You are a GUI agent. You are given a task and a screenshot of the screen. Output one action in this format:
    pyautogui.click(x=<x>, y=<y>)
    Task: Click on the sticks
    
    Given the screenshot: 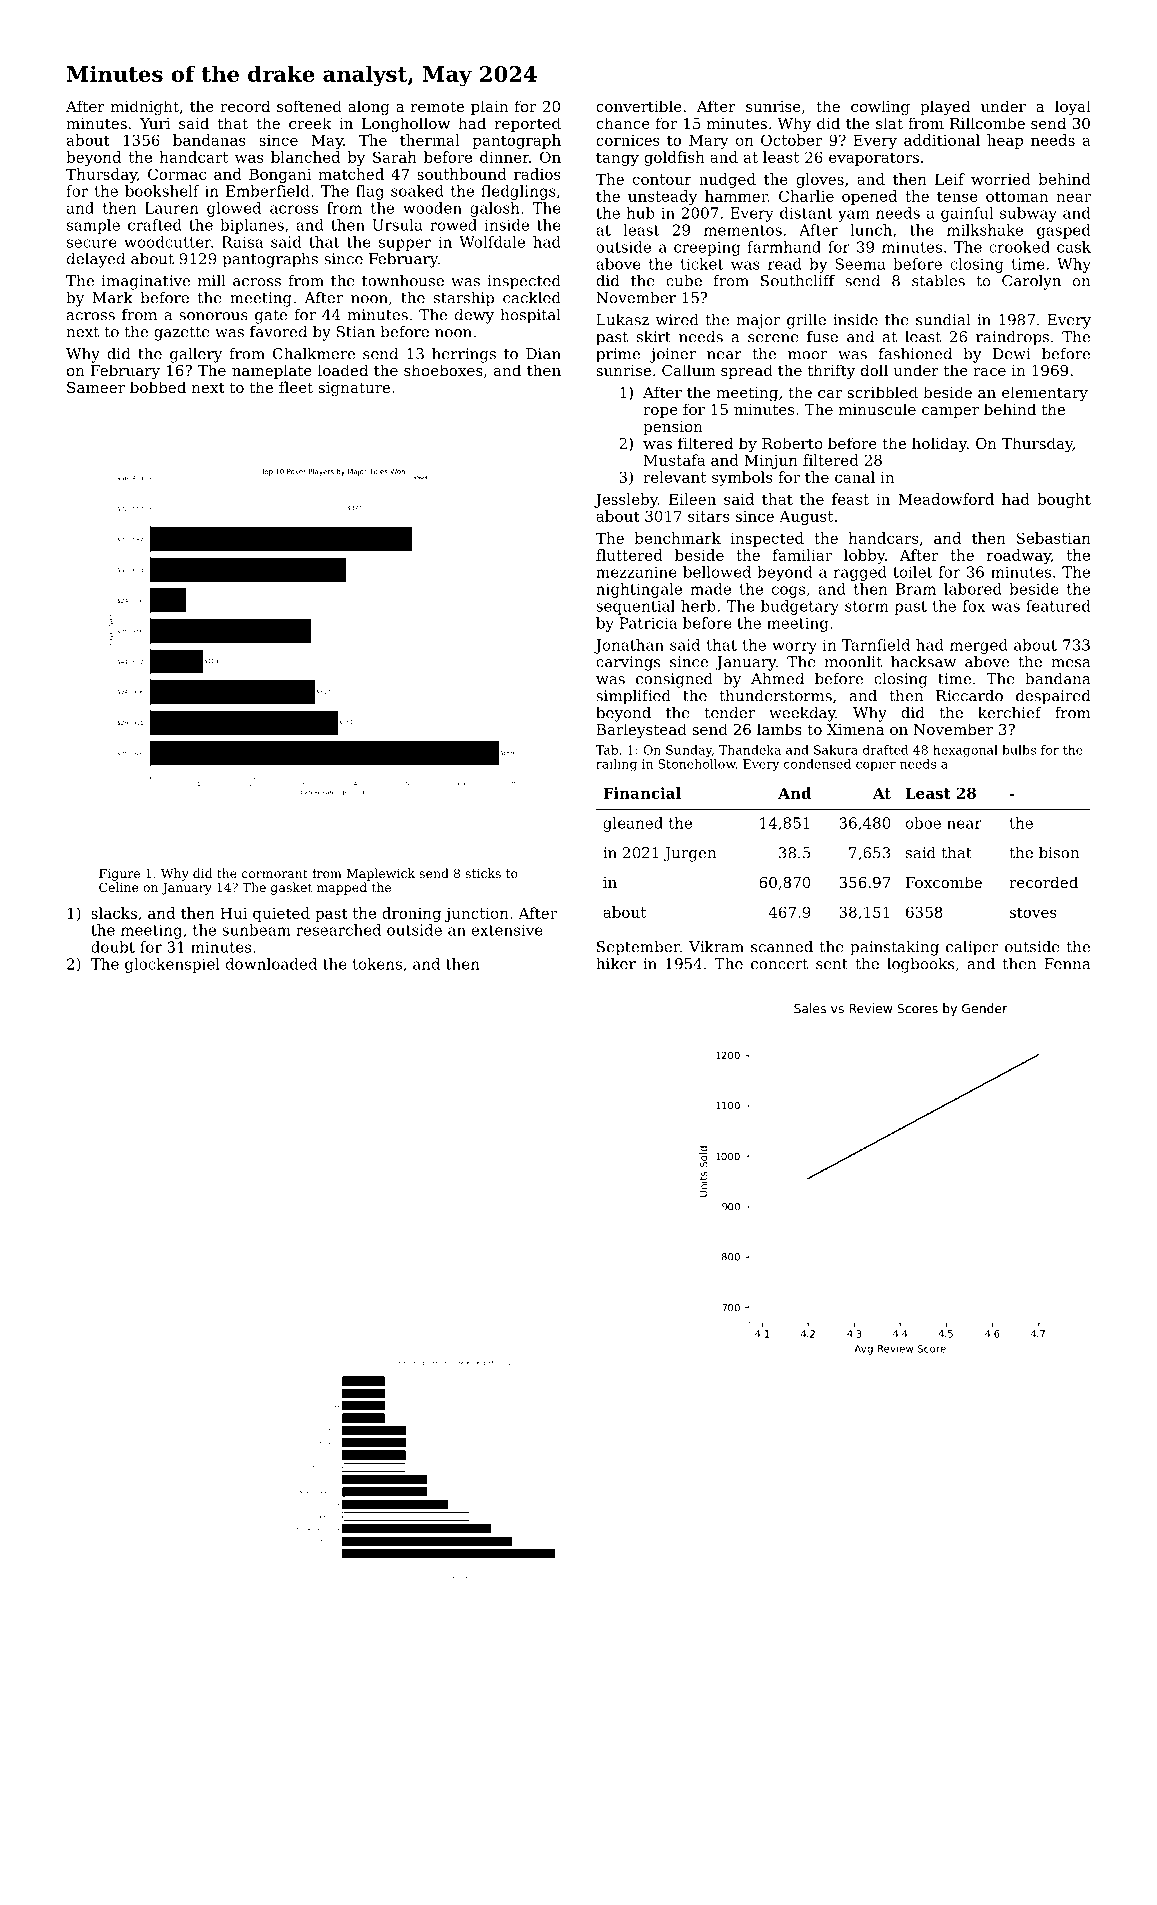 What is the action you would take?
    pyautogui.click(x=483, y=873)
